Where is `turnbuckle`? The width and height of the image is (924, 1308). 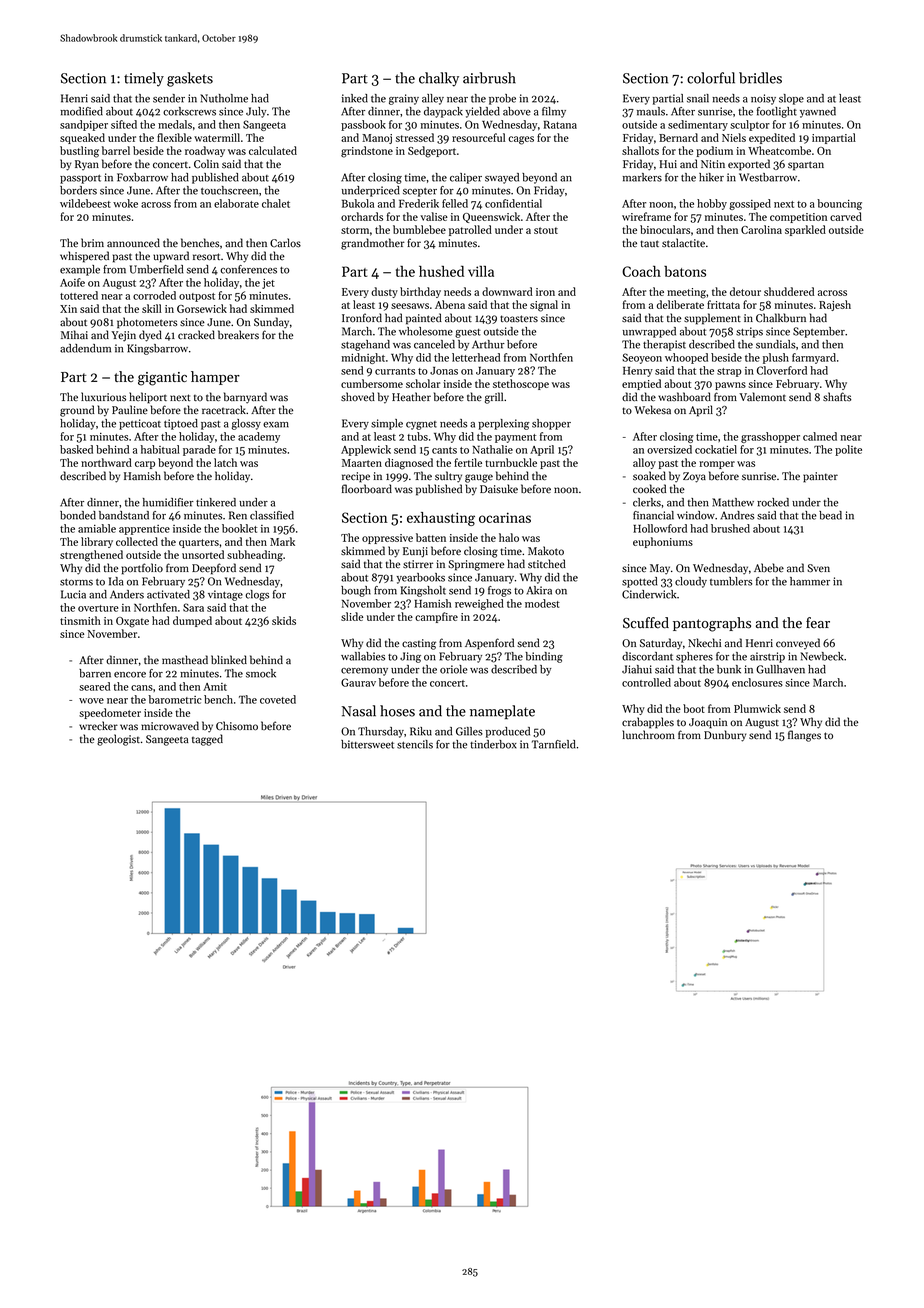 turnbuckle is located at coordinates (511, 462).
